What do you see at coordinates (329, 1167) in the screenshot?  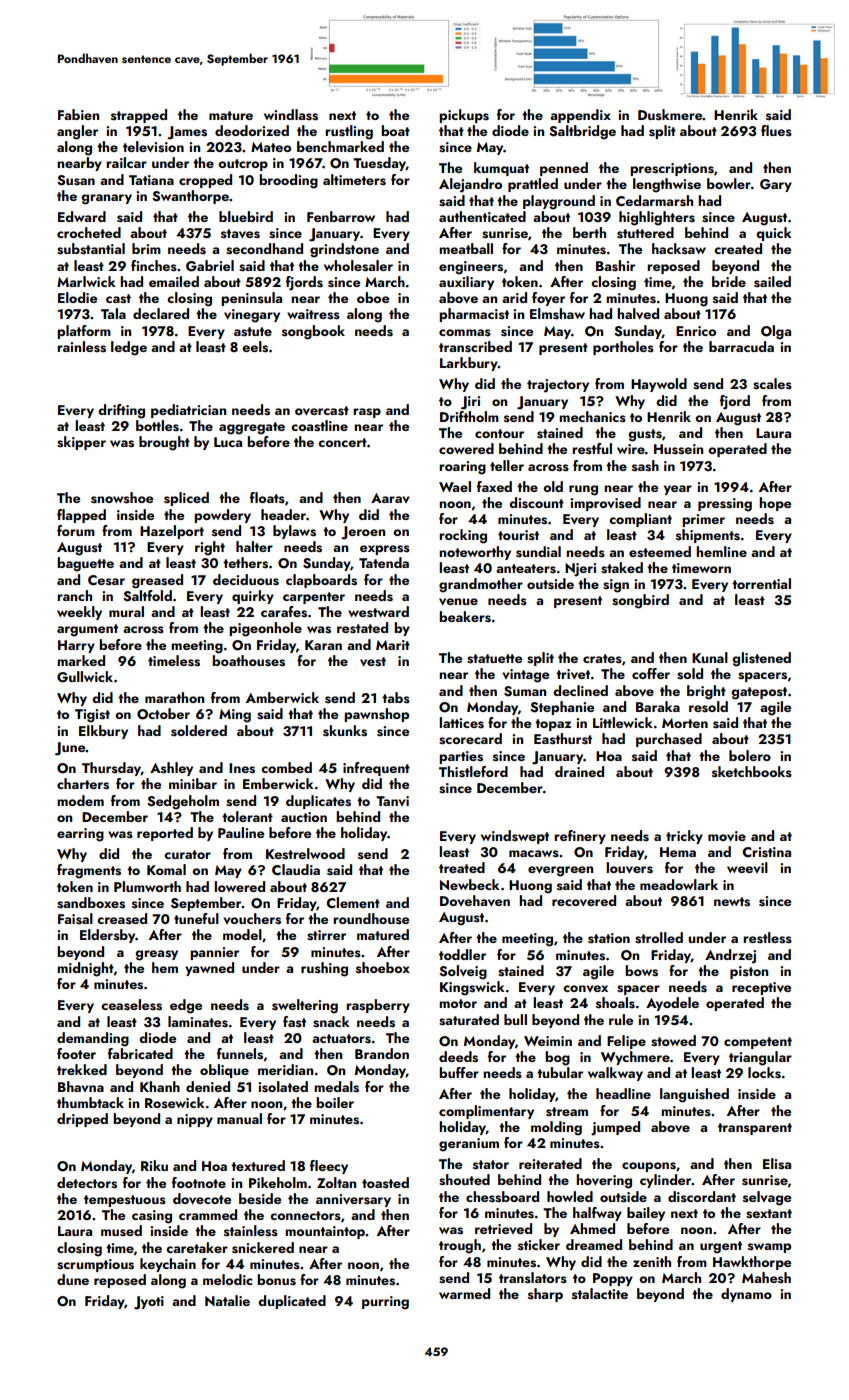 I see `fleecy` at bounding box center [329, 1167].
